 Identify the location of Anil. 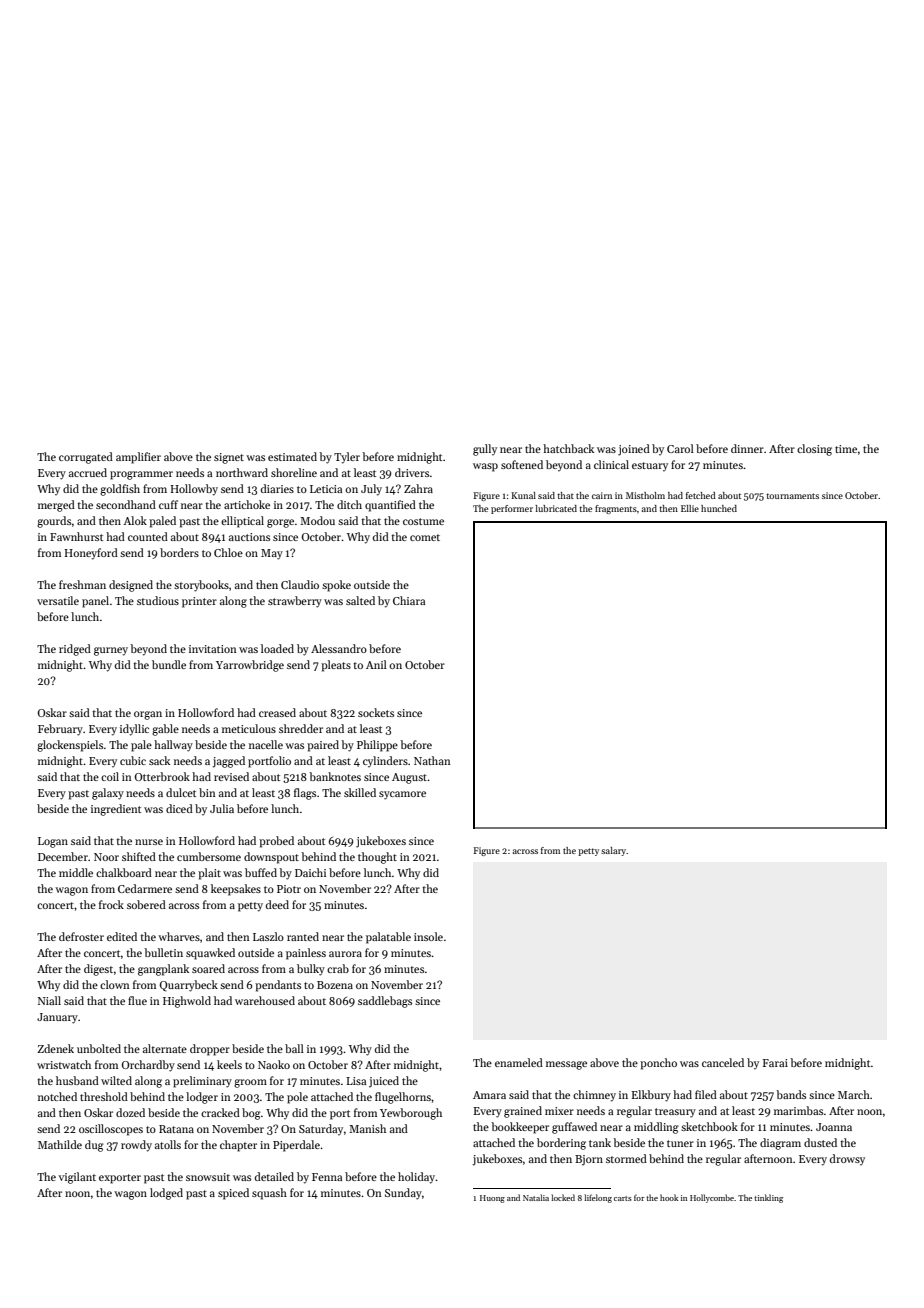
(376, 664).
